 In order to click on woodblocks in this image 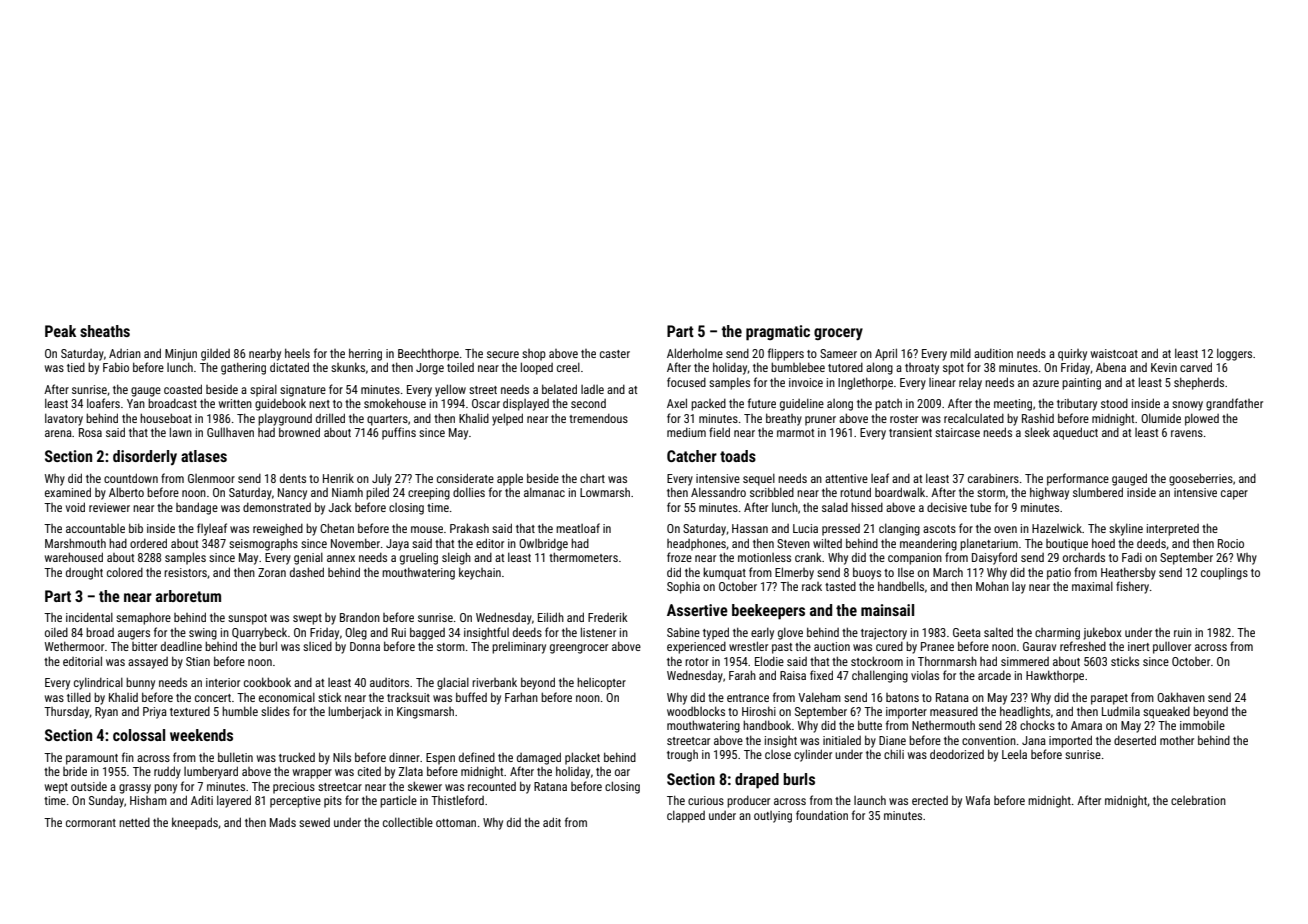, I will do `click(696, 711)`.
